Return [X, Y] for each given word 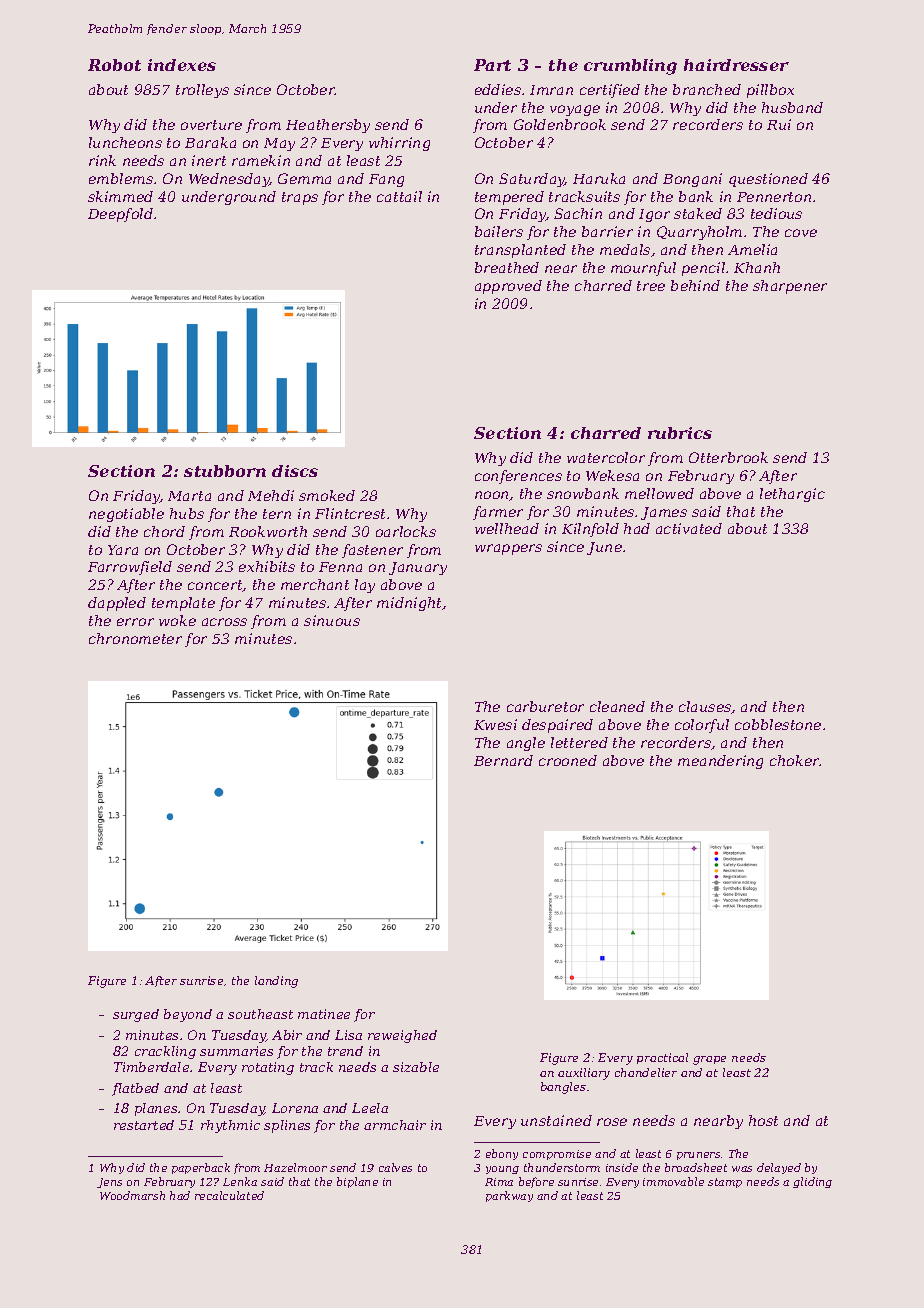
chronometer [135, 638]
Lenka [240, 1181]
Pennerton [774, 197]
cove [801, 233]
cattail [399, 196]
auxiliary [584, 1074]
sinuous [332, 620]
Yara [123, 550]
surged [136, 1015]
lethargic [792, 495]
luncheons [125, 142]
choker [795, 760]
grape [709, 1060]
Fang [386, 180]
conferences [518, 477]
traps [300, 198]
